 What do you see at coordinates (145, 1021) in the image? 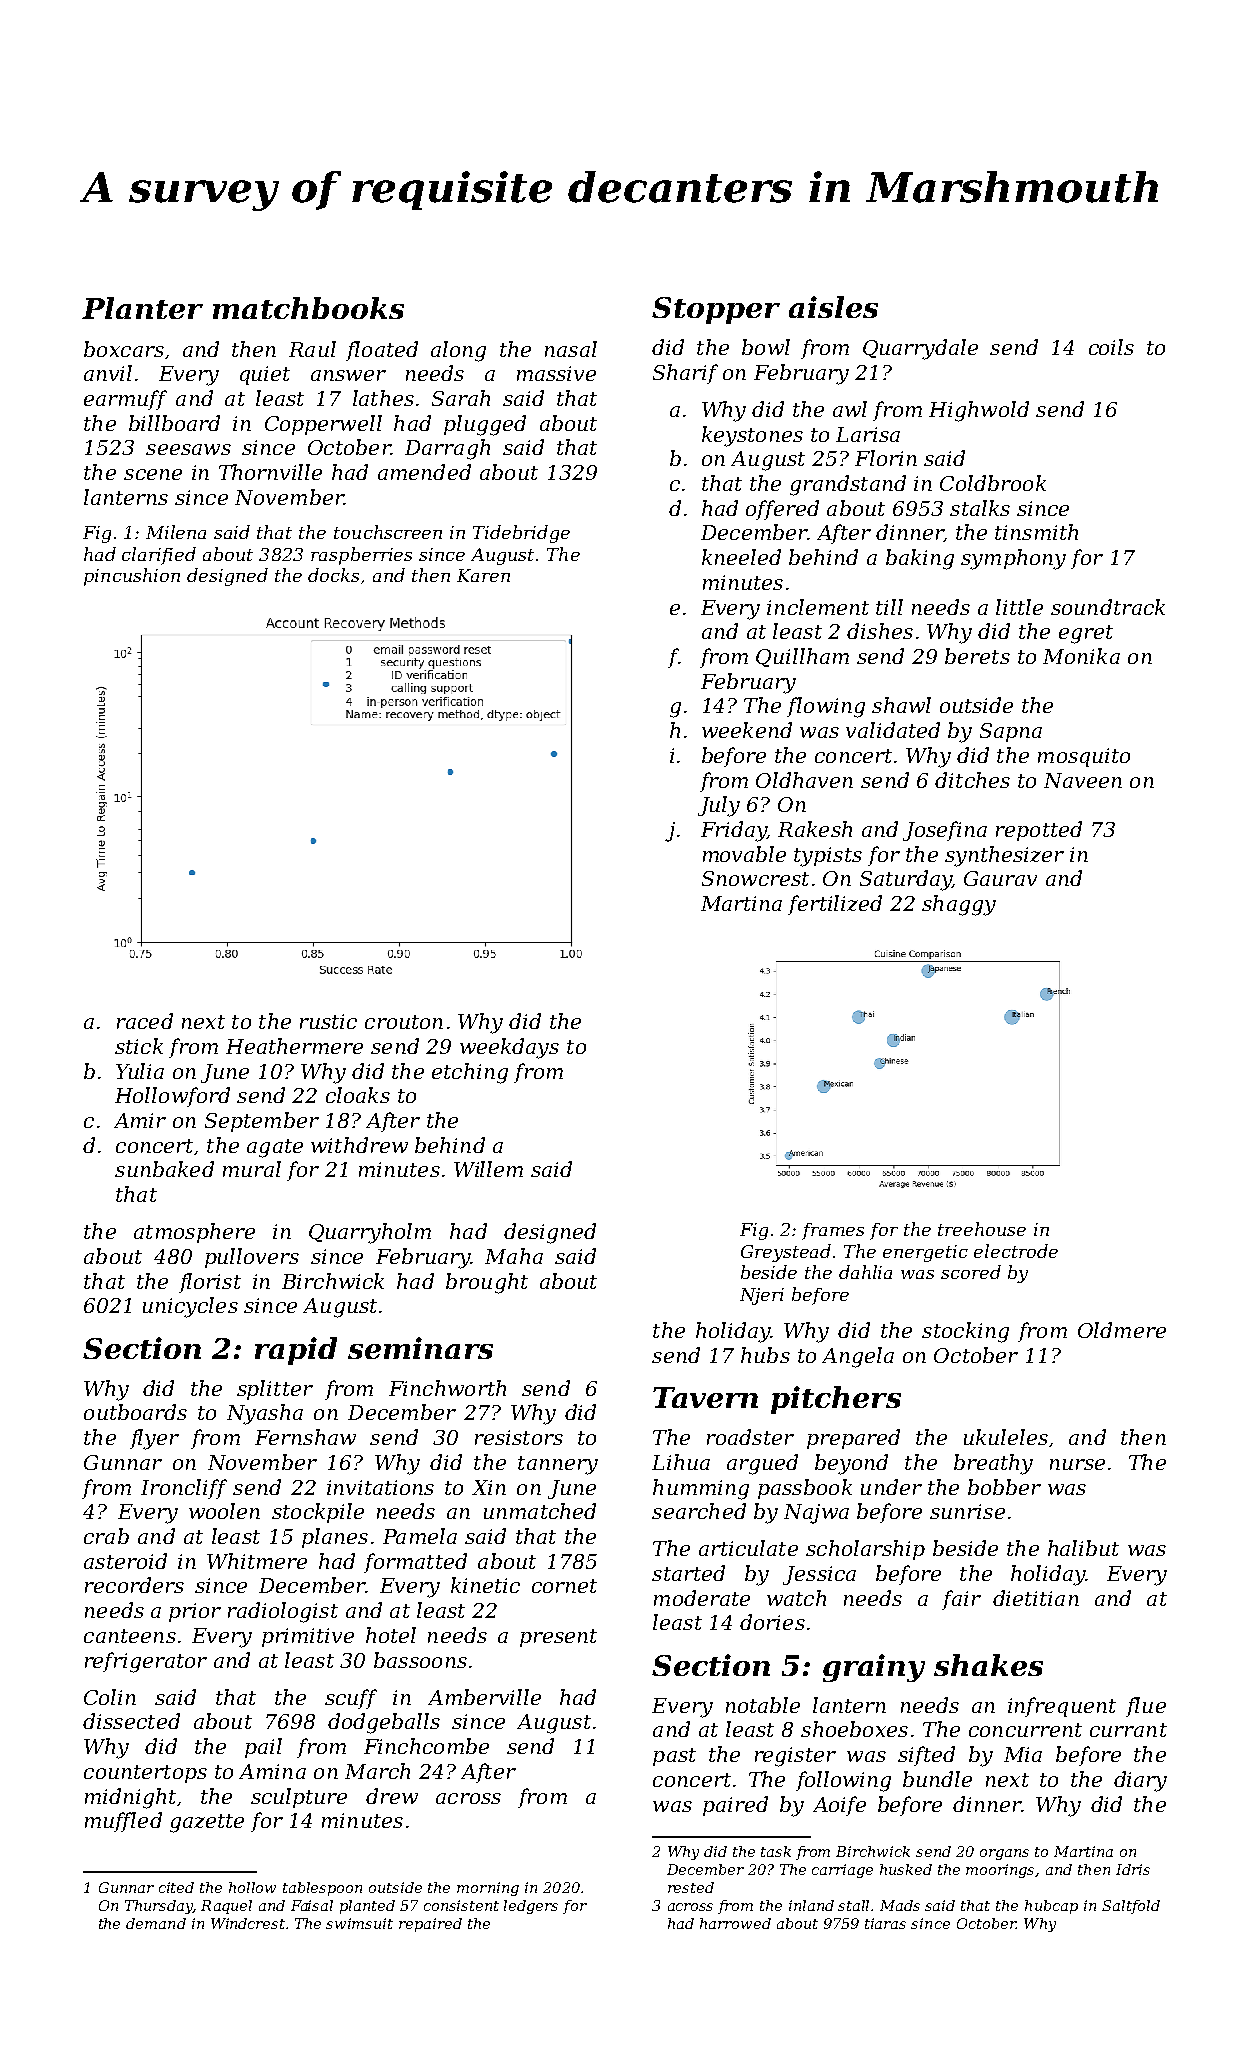
I see `raced` at bounding box center [145, 1021].
